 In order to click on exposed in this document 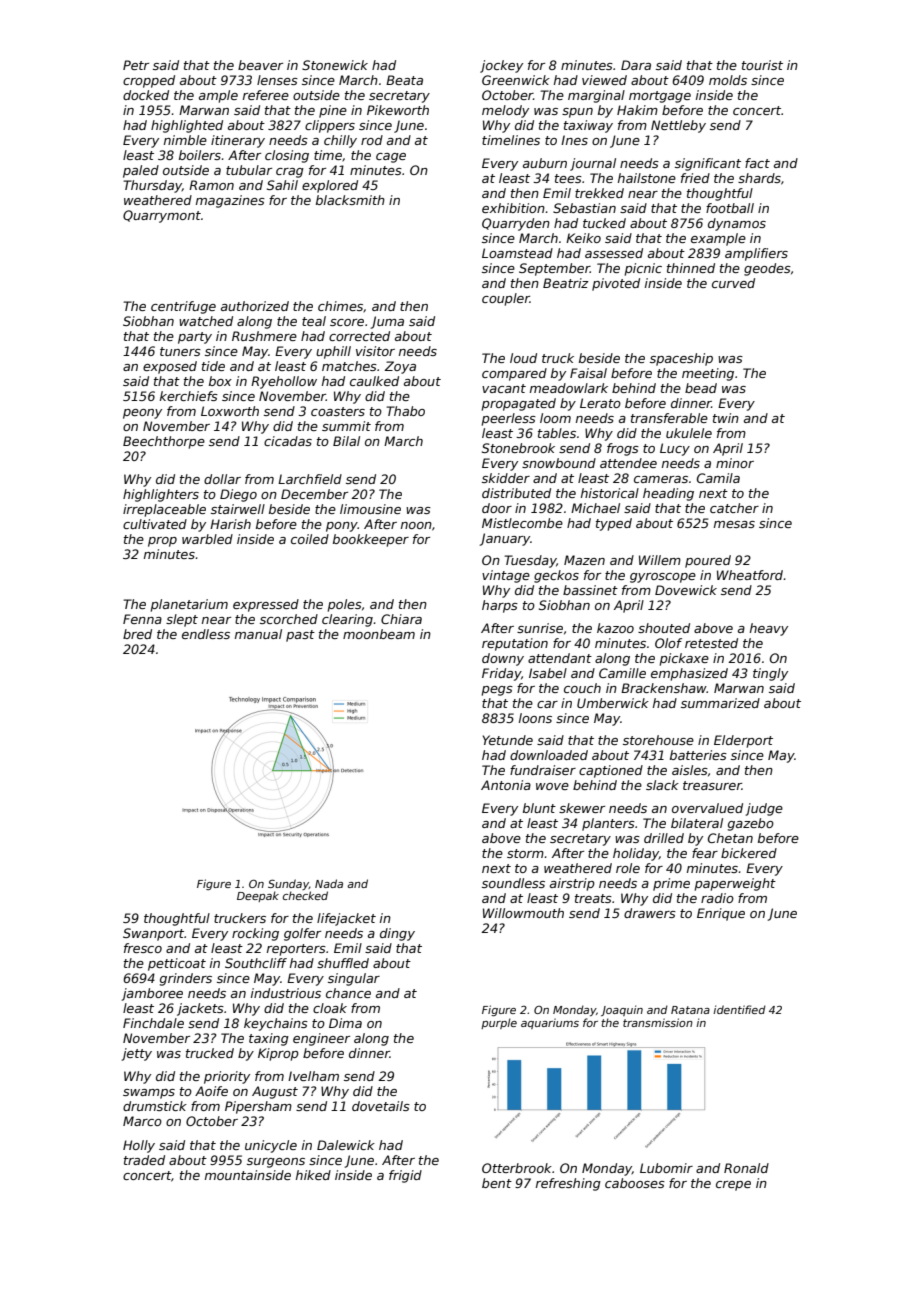, I will do `click(170, 367)`.
